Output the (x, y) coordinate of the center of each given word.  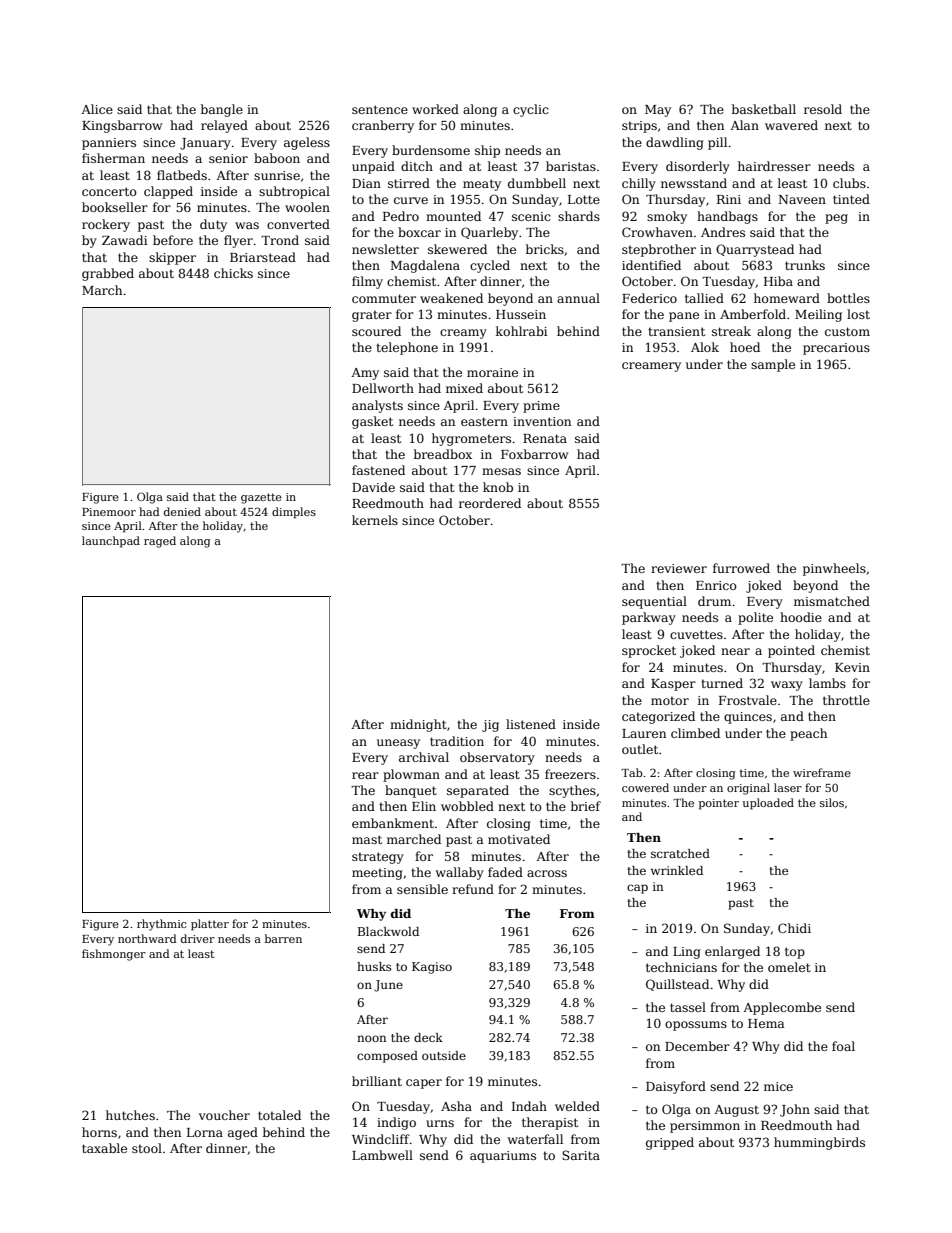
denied (182, 511)
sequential (654, 602)
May (658, 111)
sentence (380, 109)
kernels (375, 520)
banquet (411, 791)
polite (755, 618)
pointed (791, 651)
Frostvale (748, 700)
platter (210, 925)
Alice (97, 109)
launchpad (111, 542)
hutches (130, 1115)
